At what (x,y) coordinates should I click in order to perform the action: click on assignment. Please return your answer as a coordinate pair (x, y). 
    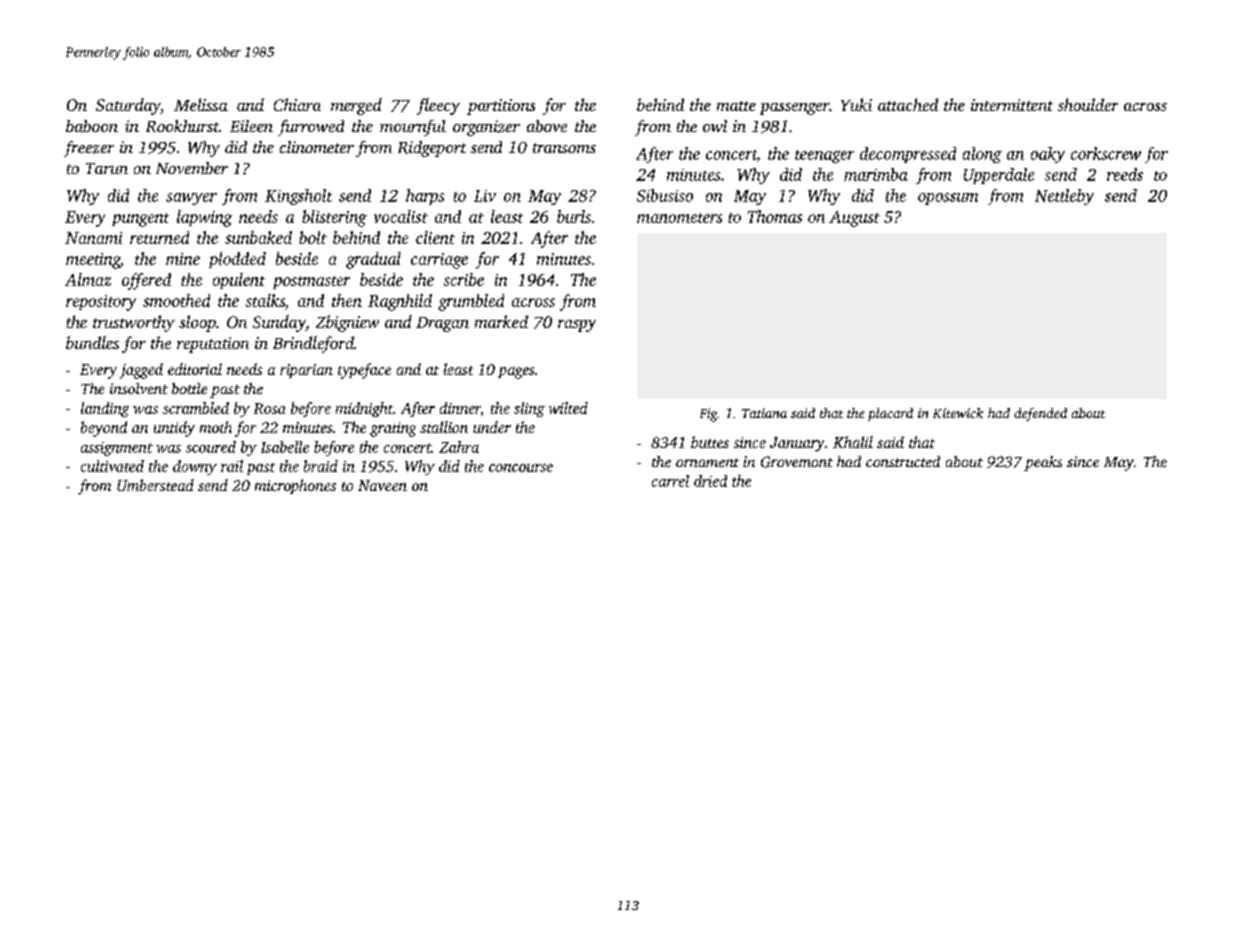
    Looking at the image, I should click on (117, 449).
